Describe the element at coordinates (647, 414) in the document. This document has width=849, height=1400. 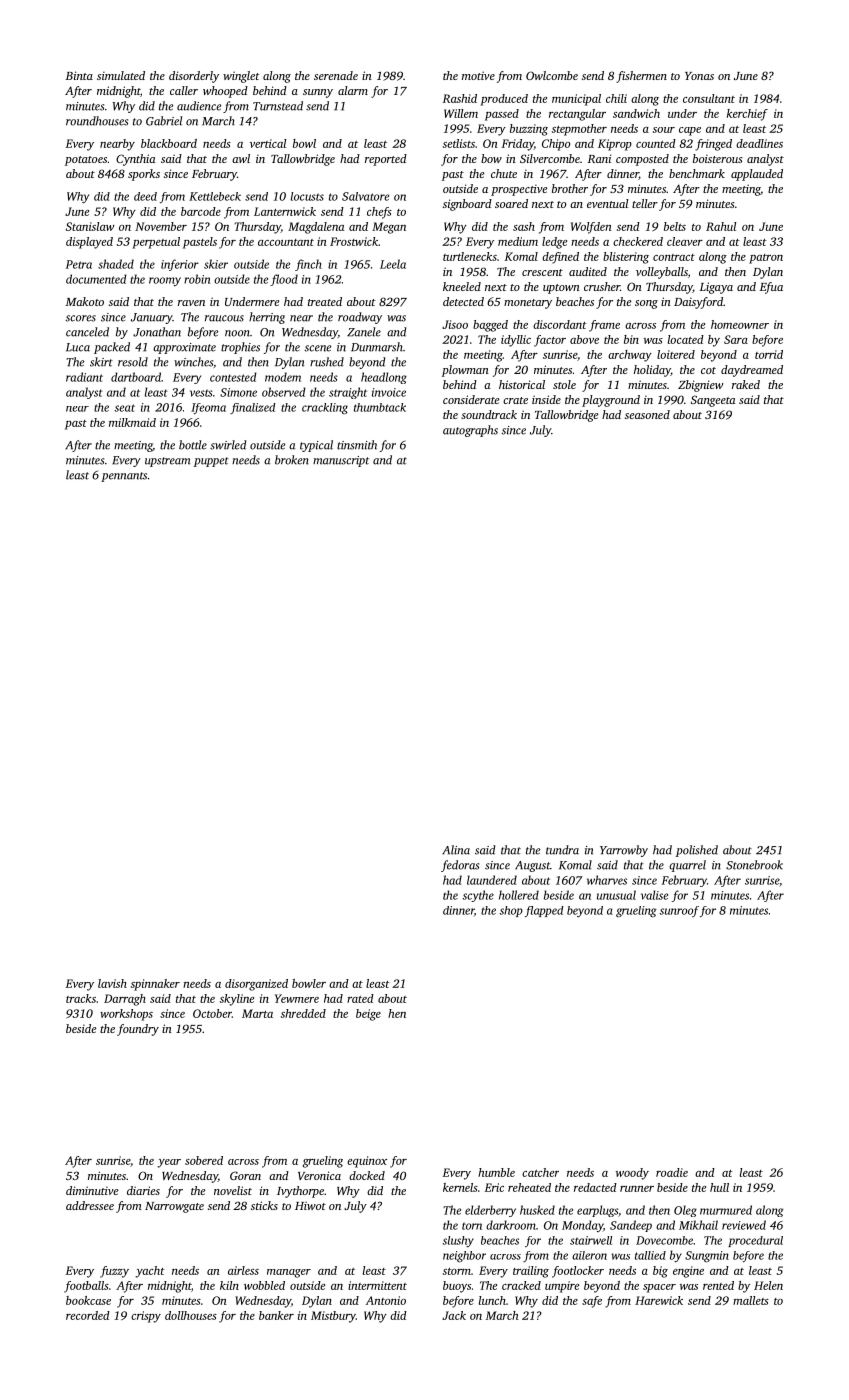
I see `seasoned` at that location.
